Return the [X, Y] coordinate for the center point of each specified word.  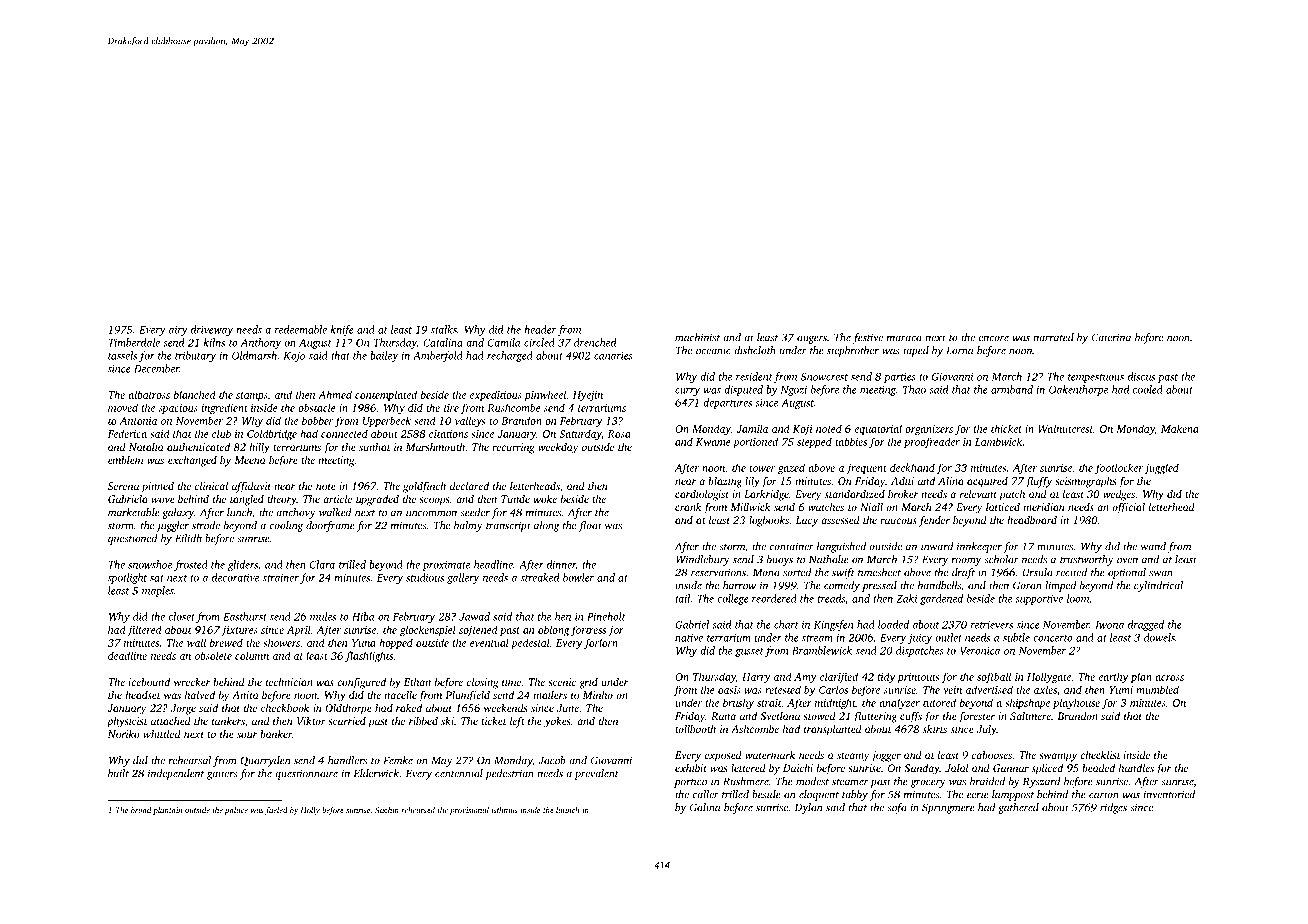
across [1169, 678]
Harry [756, 678]
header [540, 329]
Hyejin [588, 396]
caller [706, 794]
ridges [1113, 808]
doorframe [330, 526]
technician [289, 682]
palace [236, 811]
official [1128, 508]
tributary [195, 356]
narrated [1053, 337]
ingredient [225, 409]
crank [688, 507]
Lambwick [998, 441]
